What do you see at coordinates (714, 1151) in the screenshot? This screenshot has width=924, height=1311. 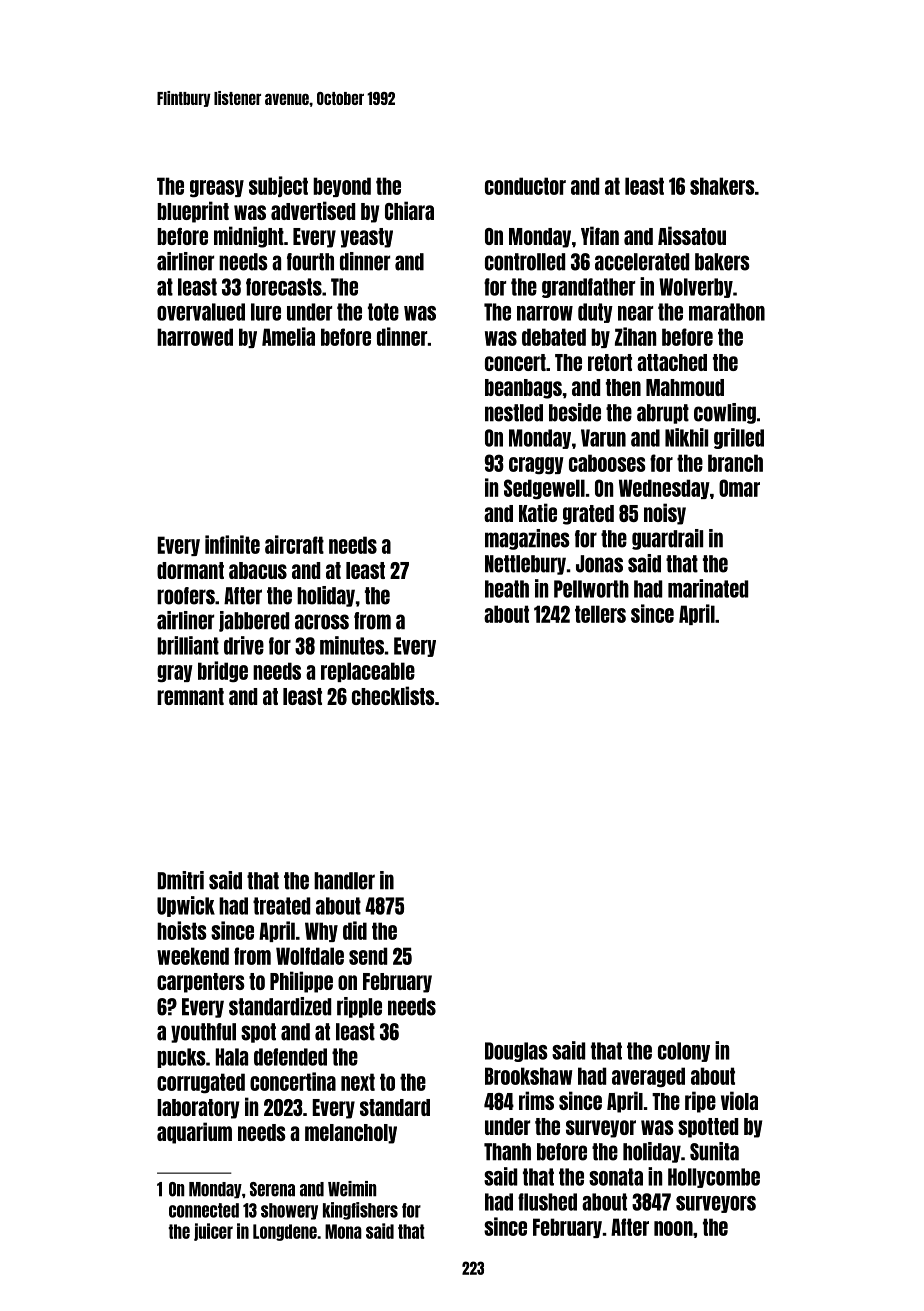 I see `Sunita` at bounding box center [714, 1151].
